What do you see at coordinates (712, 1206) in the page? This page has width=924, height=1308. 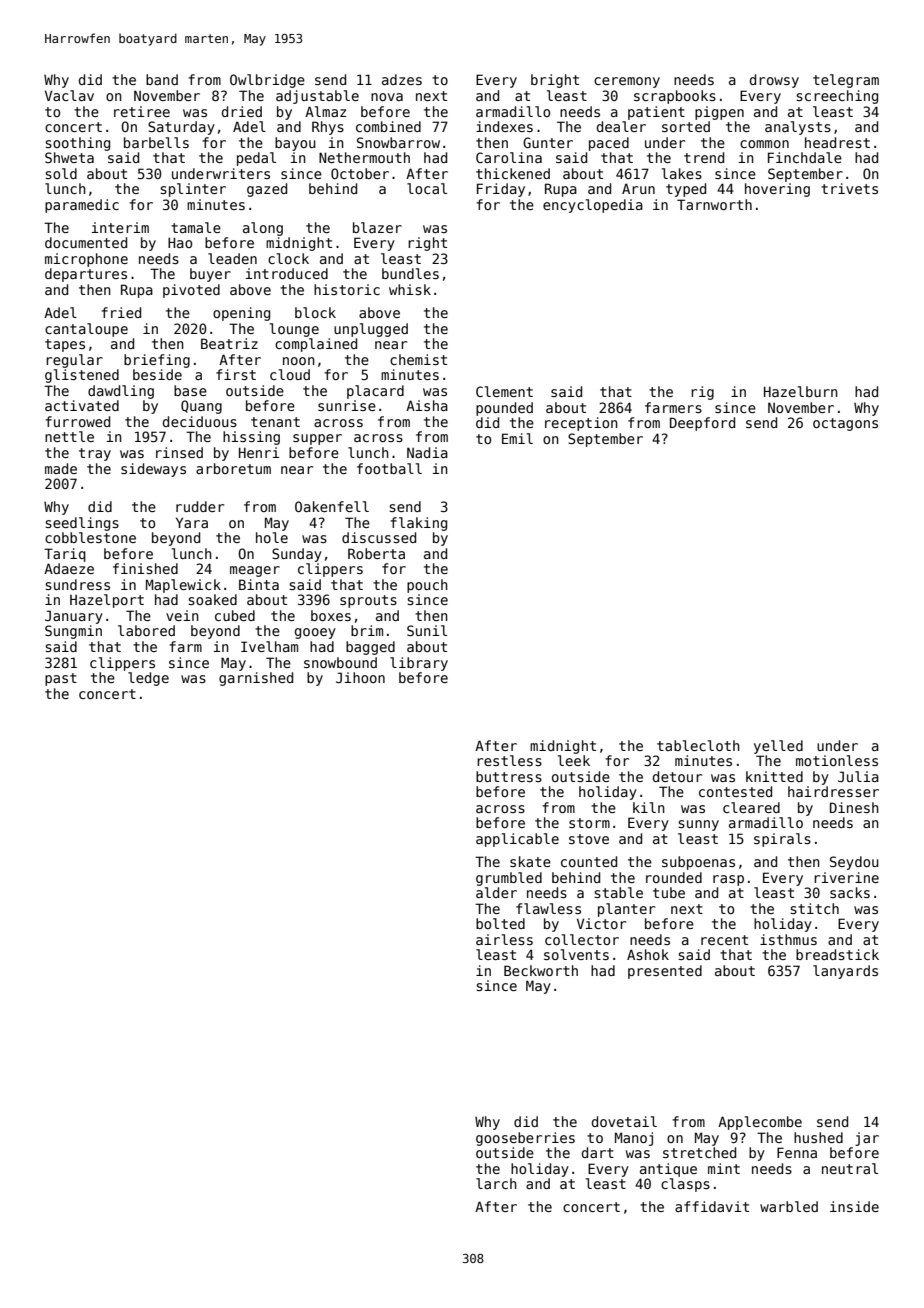 I see `affidavit` at bounding box center [712, 1206].
